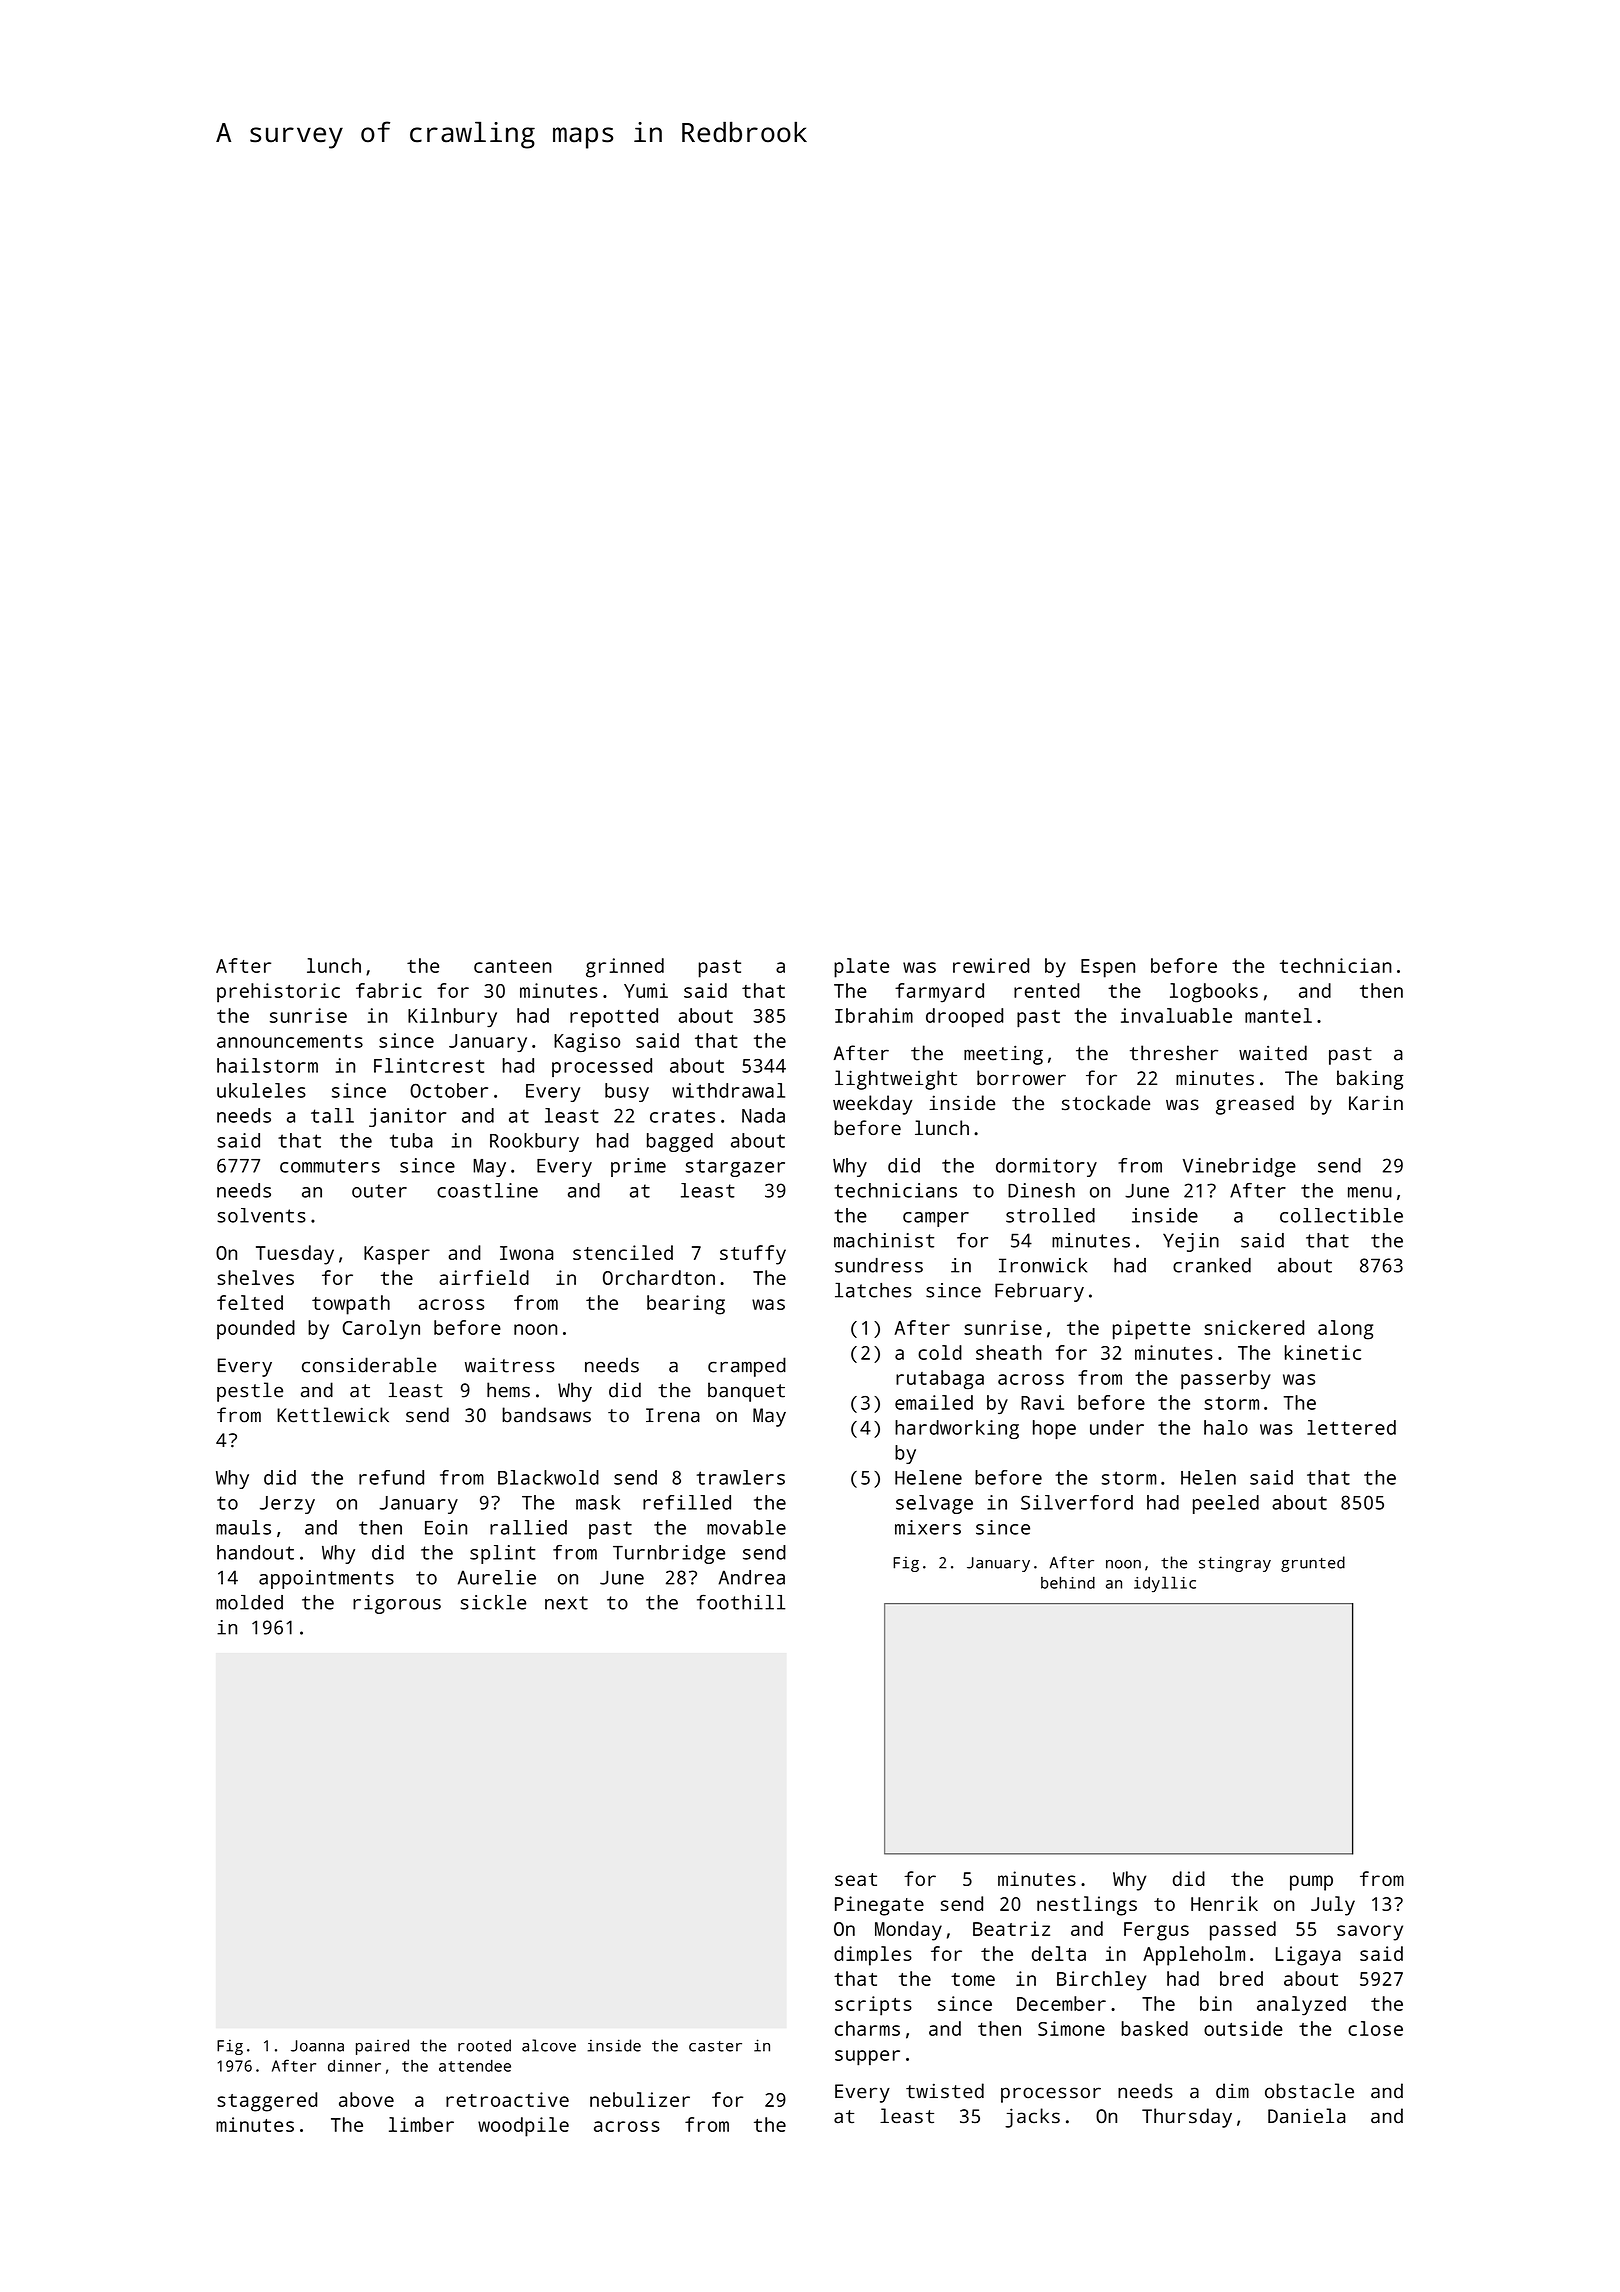 The width and height of the document is (1620, 2292). What do you see at coordinates (290, 1041) in the document?
I see `announcements` at bounding box center [290, 1041].
